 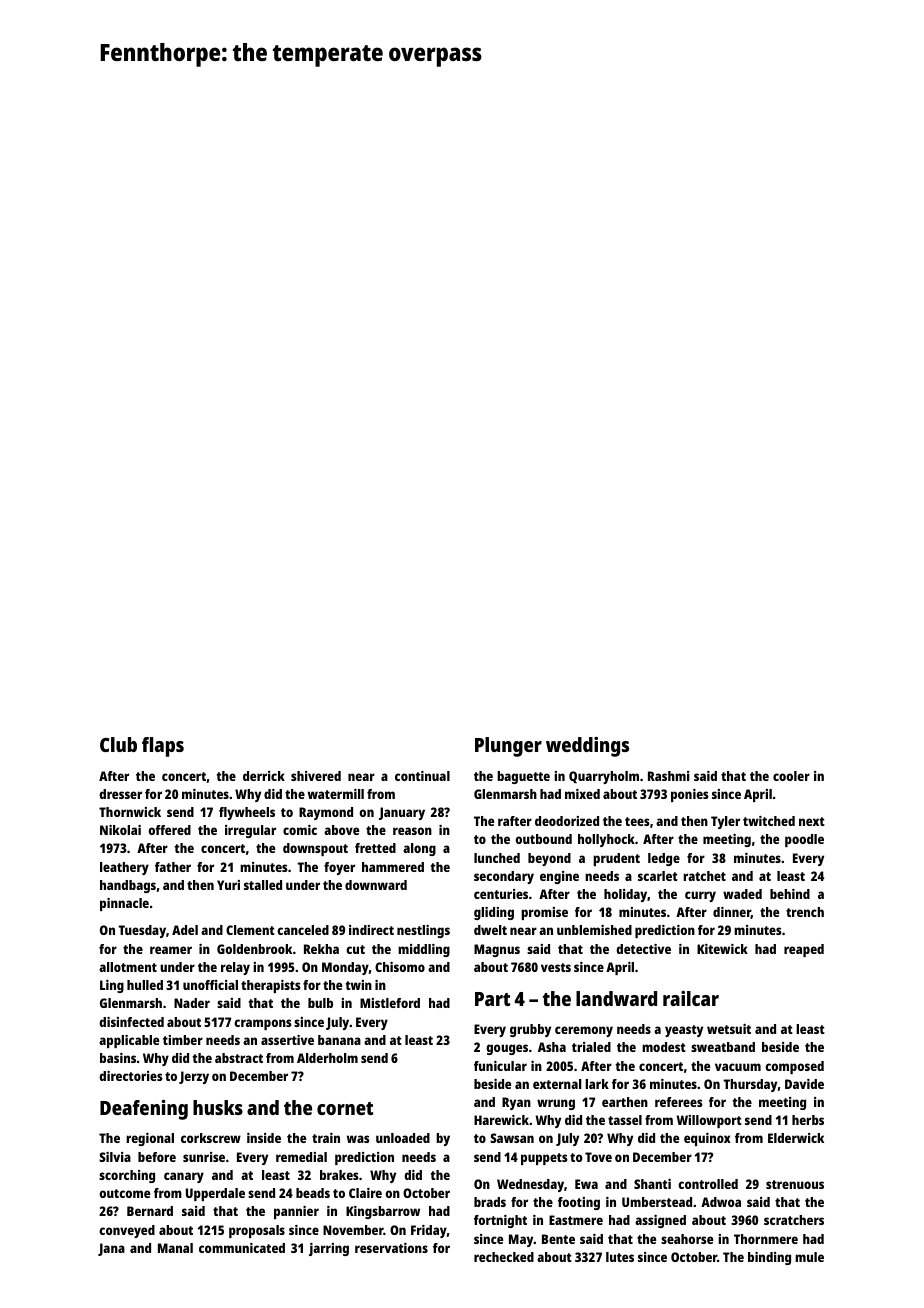 I want to click on reaped, so click(x=804, y=950).
